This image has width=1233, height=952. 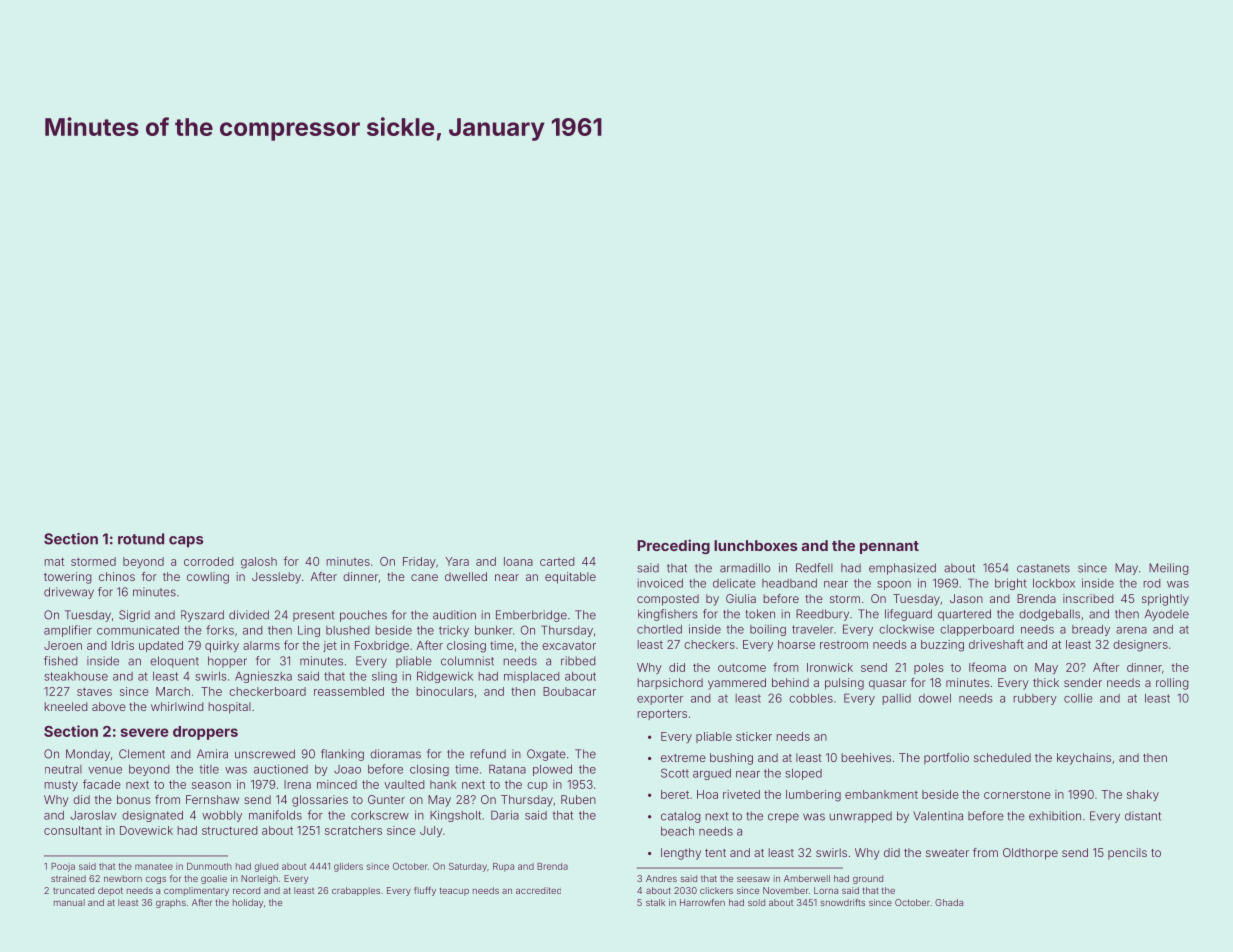 What do you see at coordinates (488, 754) in the image?
I see `refund` at bounding box center [488, 754].
